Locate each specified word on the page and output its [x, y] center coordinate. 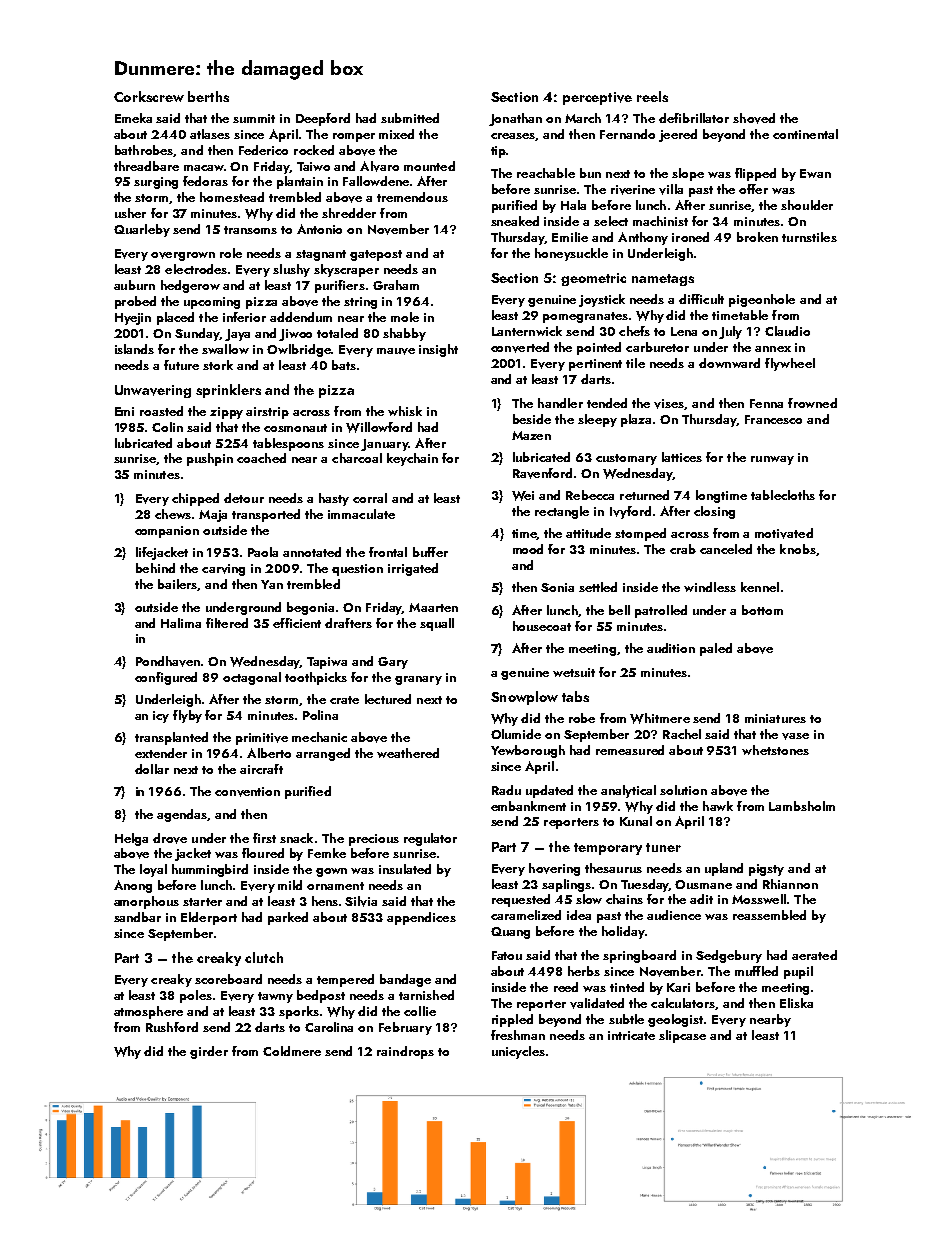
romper [354, 137]
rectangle [562, 512]
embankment [528, 806]
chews [173, 514]
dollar [152, 769]
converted [520, 347]
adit [701, 899]
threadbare [146, 166]
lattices [682, 457]
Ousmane [703, 884]
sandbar [137, 917]
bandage [405, 980]
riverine [633, 190]
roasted [161, 411]
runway [772, 460]
